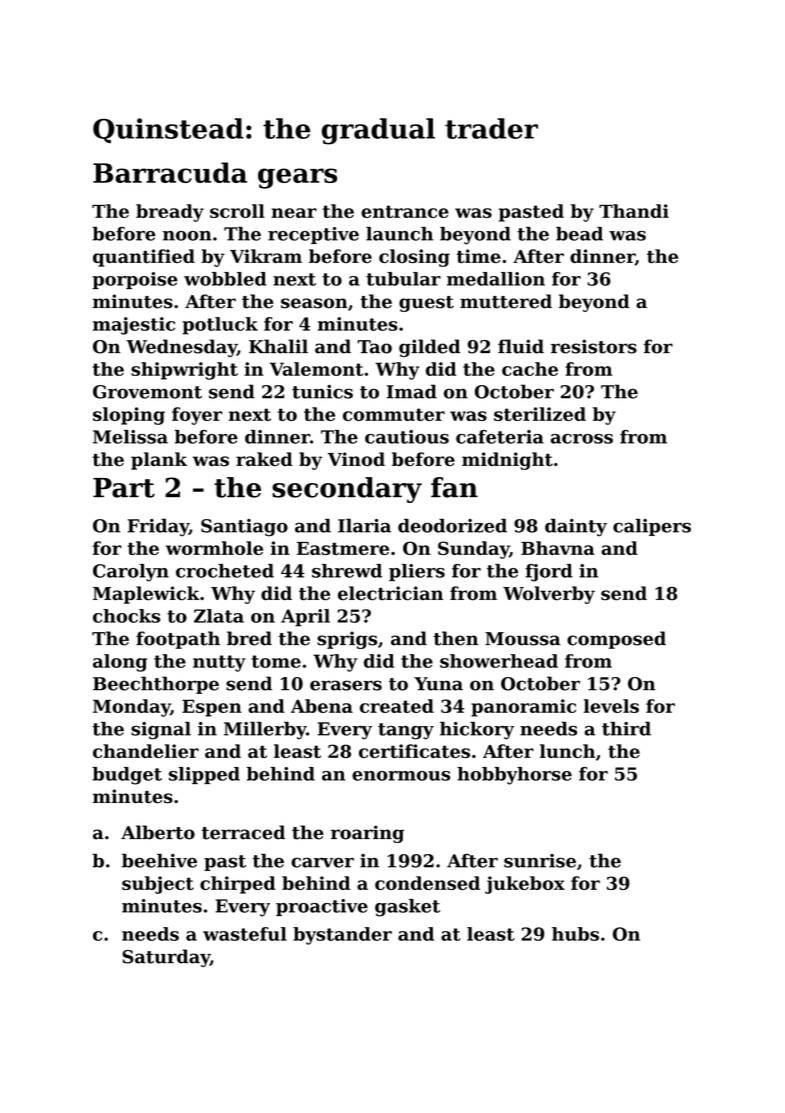  Describe the element at coordinates (478, 256) in the screenshot. I see `time` at that location.
